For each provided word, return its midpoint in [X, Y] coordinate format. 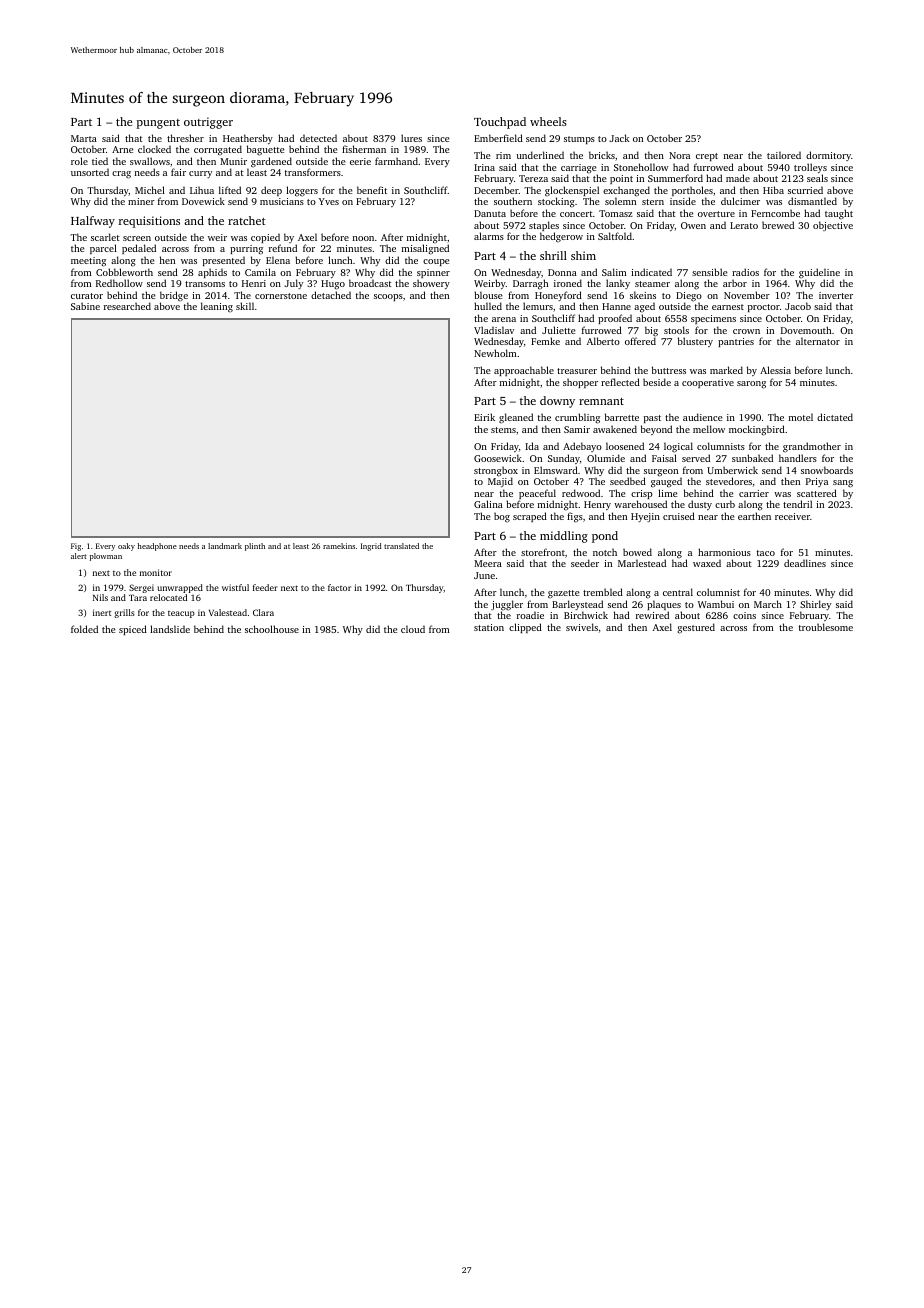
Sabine [85, 306]
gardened [271, 162]
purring [246, 250]
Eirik [484, 417]
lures [411, 138]
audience [703, 417]
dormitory [828, 156]
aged [644, 307]
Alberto [603, 341]
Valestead [228, 612]
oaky [126, 547]
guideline [819, 273]
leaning [217, 307]
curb [725, 504]
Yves [329, 201]
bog [502, 517]
